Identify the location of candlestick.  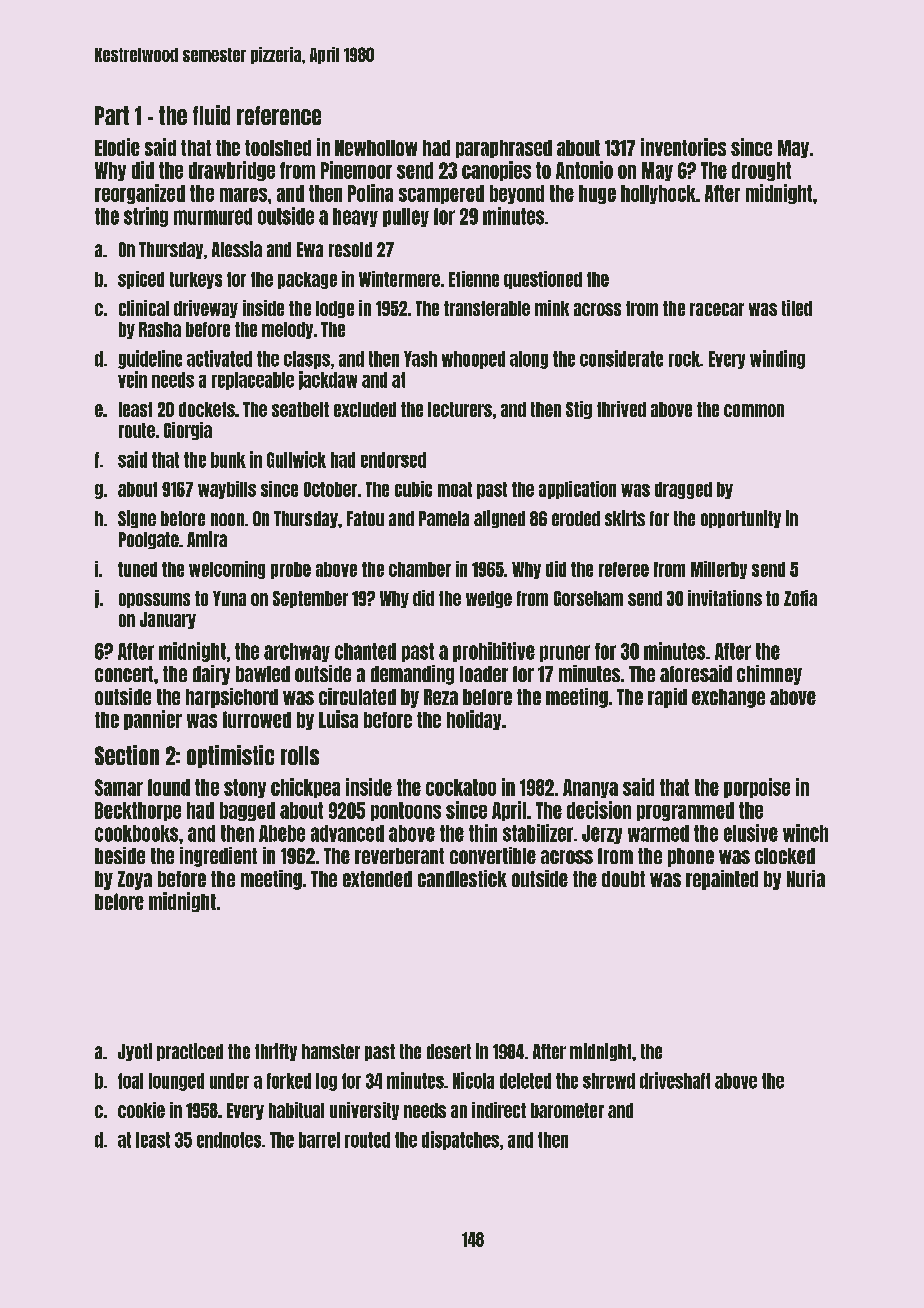
(462, 878).
